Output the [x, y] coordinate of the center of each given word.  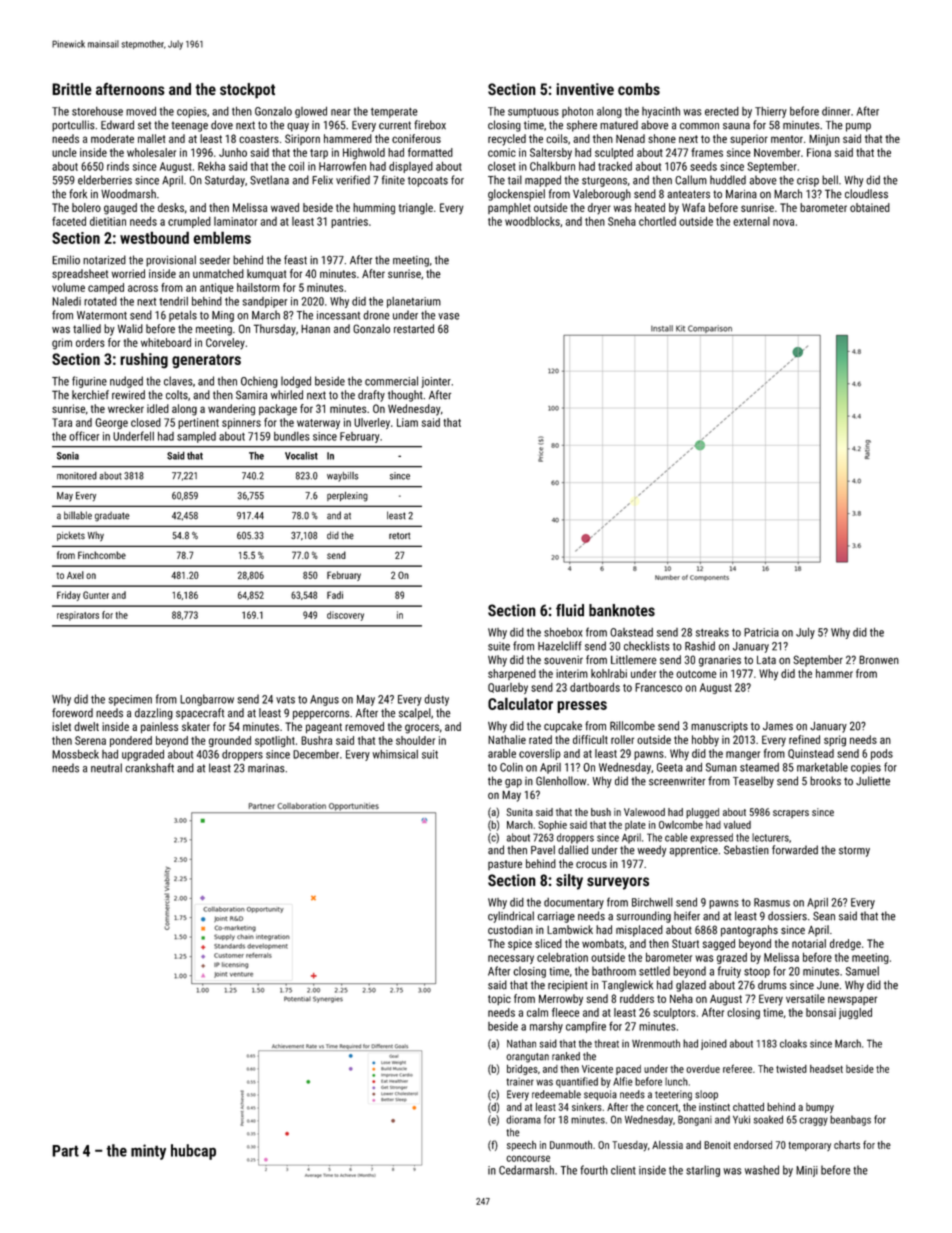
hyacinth [661, 112]
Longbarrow [207, 700]
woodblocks [532, 221]
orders [90, 342]
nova [783, 222]
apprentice [693, 851]
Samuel [862, 971]
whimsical [395, 754]
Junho [233, 152]
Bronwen [879, 660]
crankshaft [149, 768]
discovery [345, 616]
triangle [416, 209]
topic [499, 999]
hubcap [193, 1152]
